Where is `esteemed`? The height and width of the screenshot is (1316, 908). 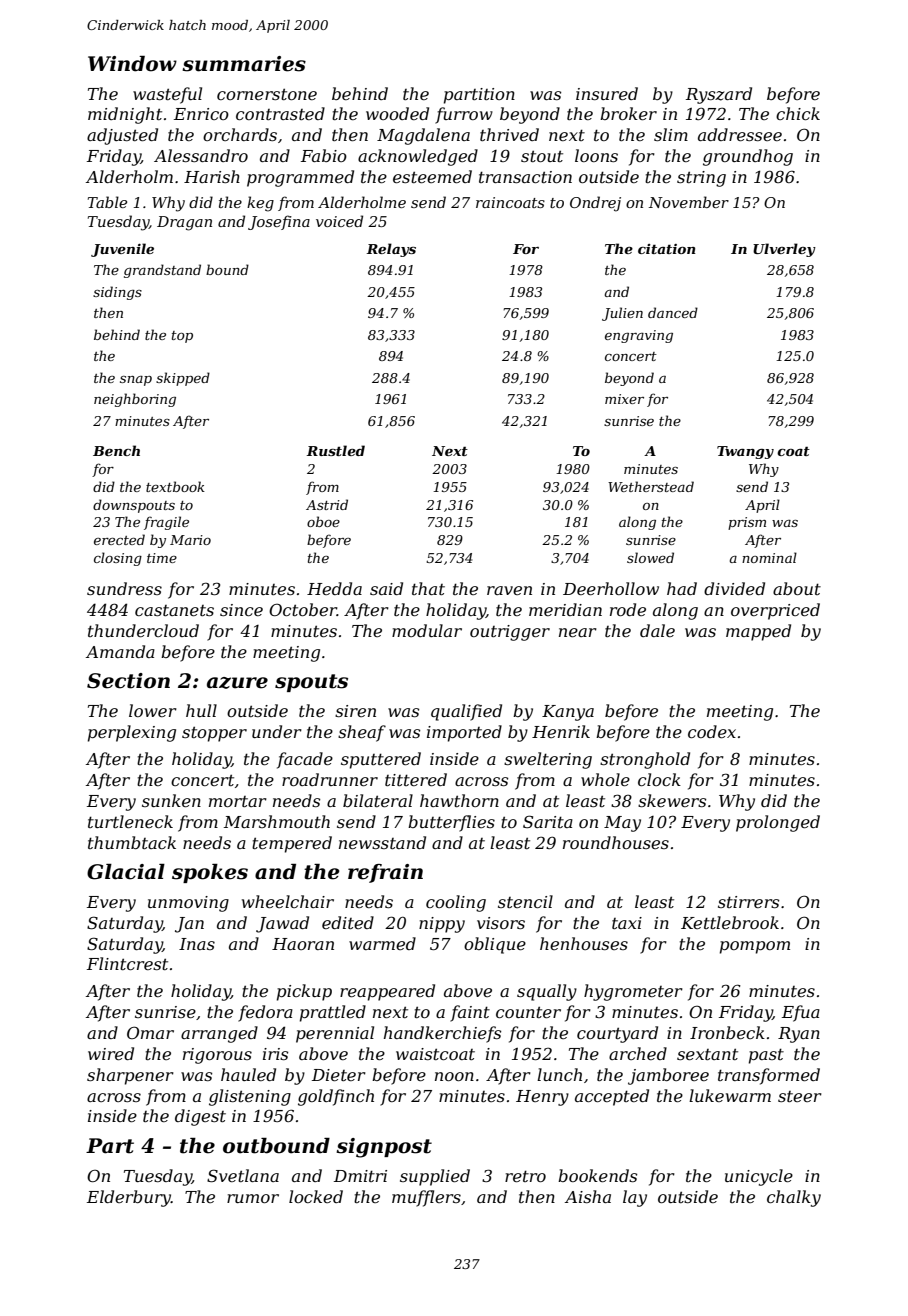 esteemed is located at coordinates (432, 176).
